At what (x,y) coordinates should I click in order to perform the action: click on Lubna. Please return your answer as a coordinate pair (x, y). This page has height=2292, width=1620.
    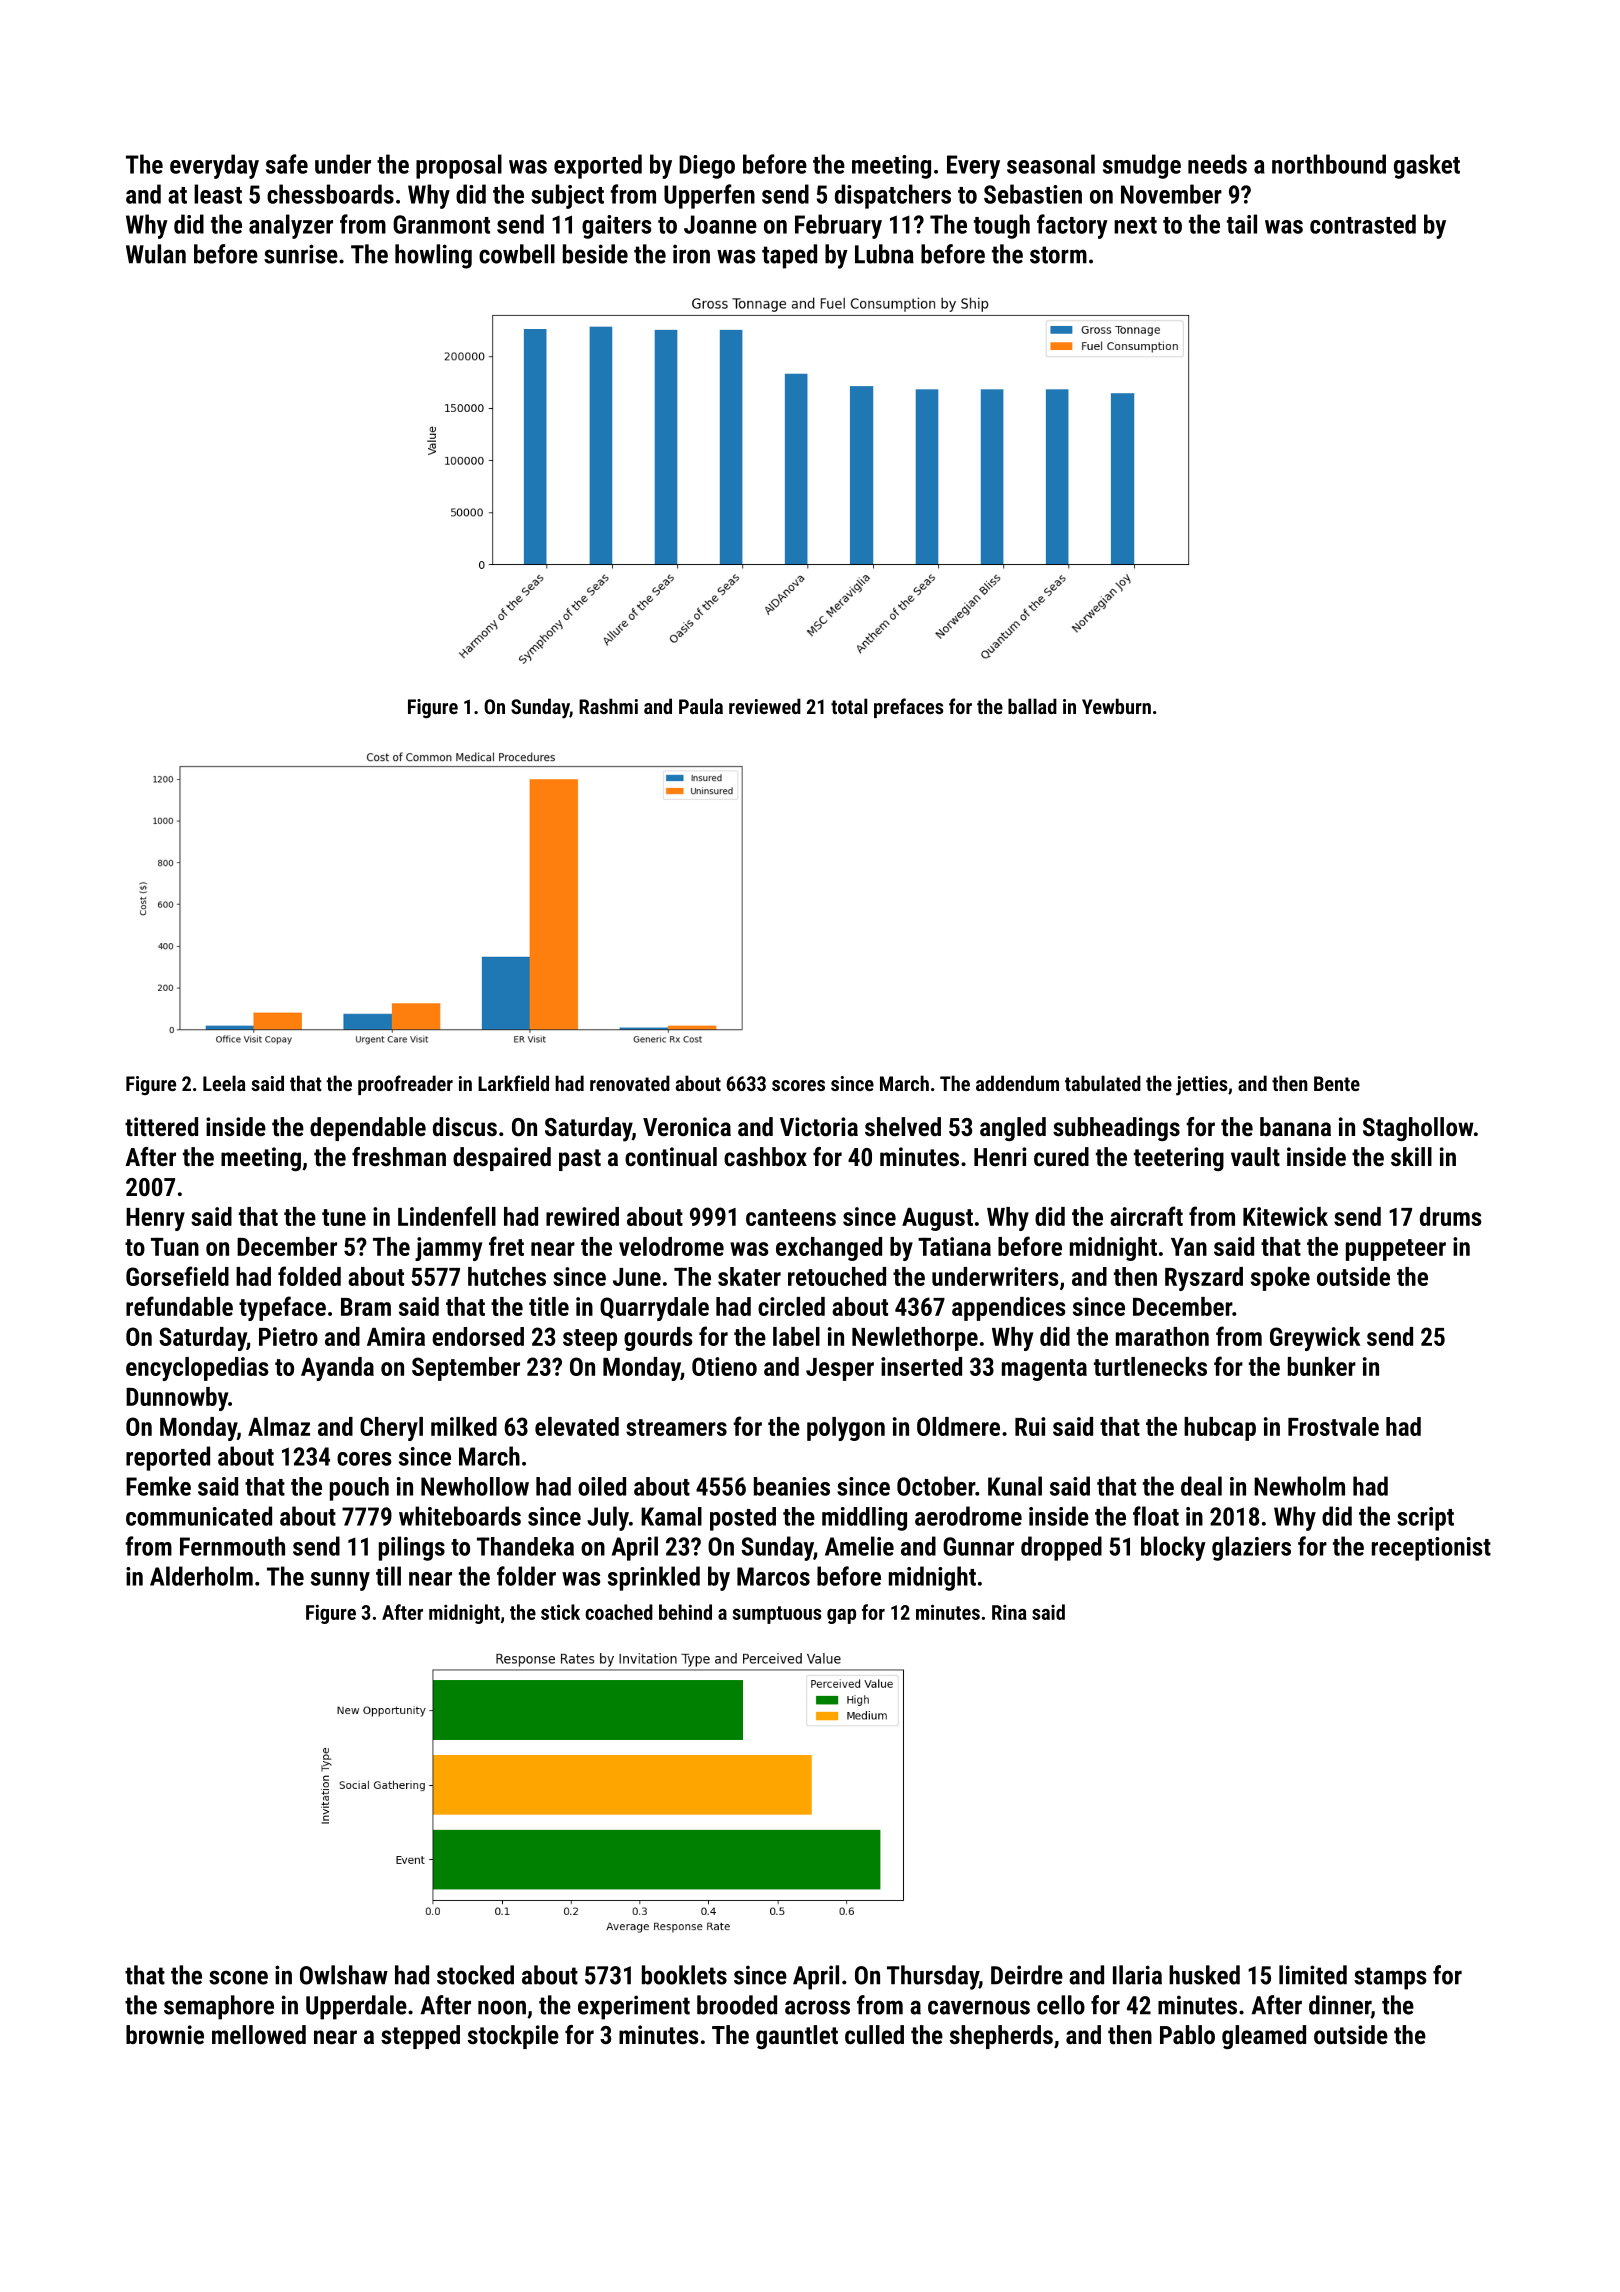
    Looking at the image, I should click on (884, 254).
